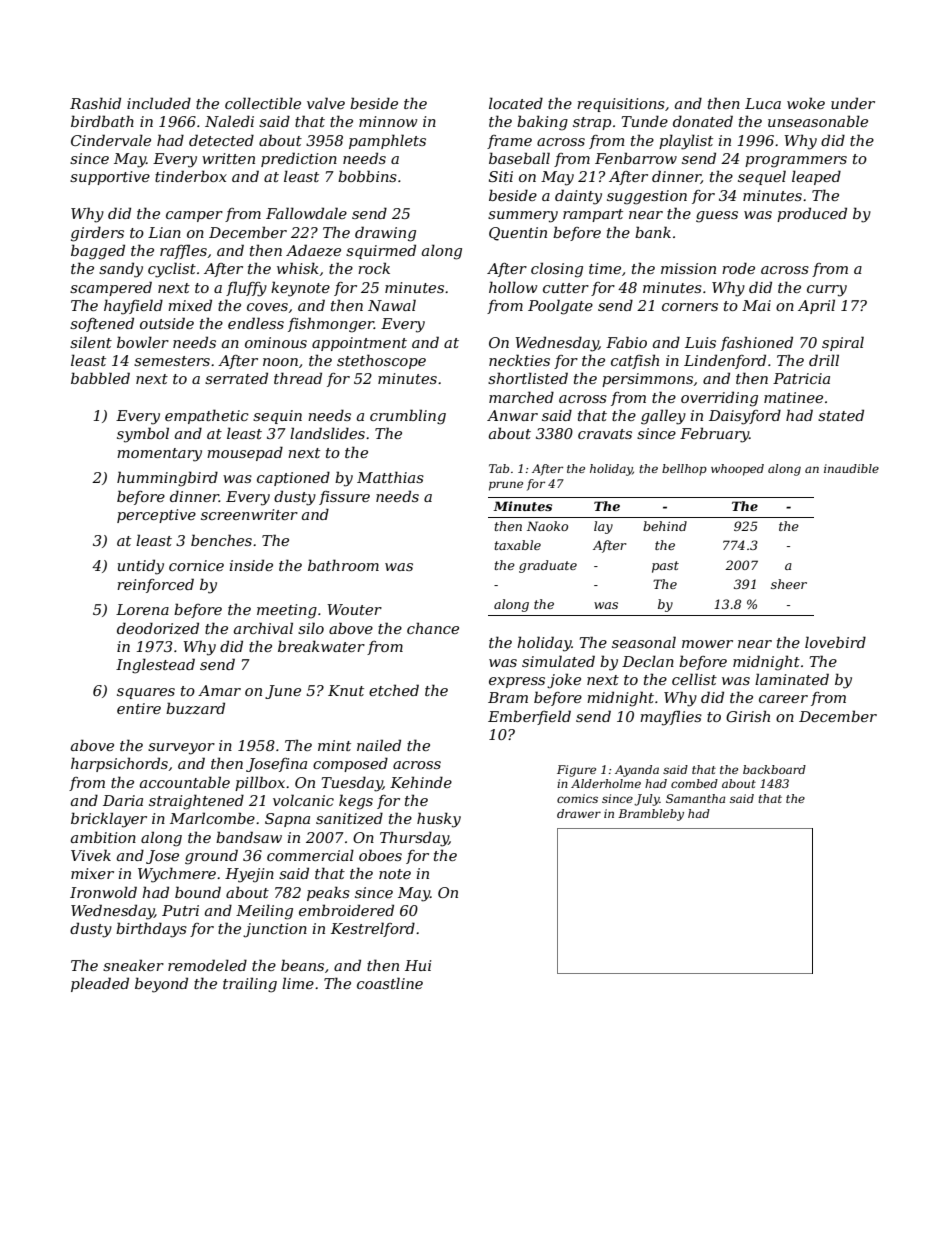  What do you see at coordinates (100, 984) in the document?
I see `pleaded` at bounding box center [100, 984].
